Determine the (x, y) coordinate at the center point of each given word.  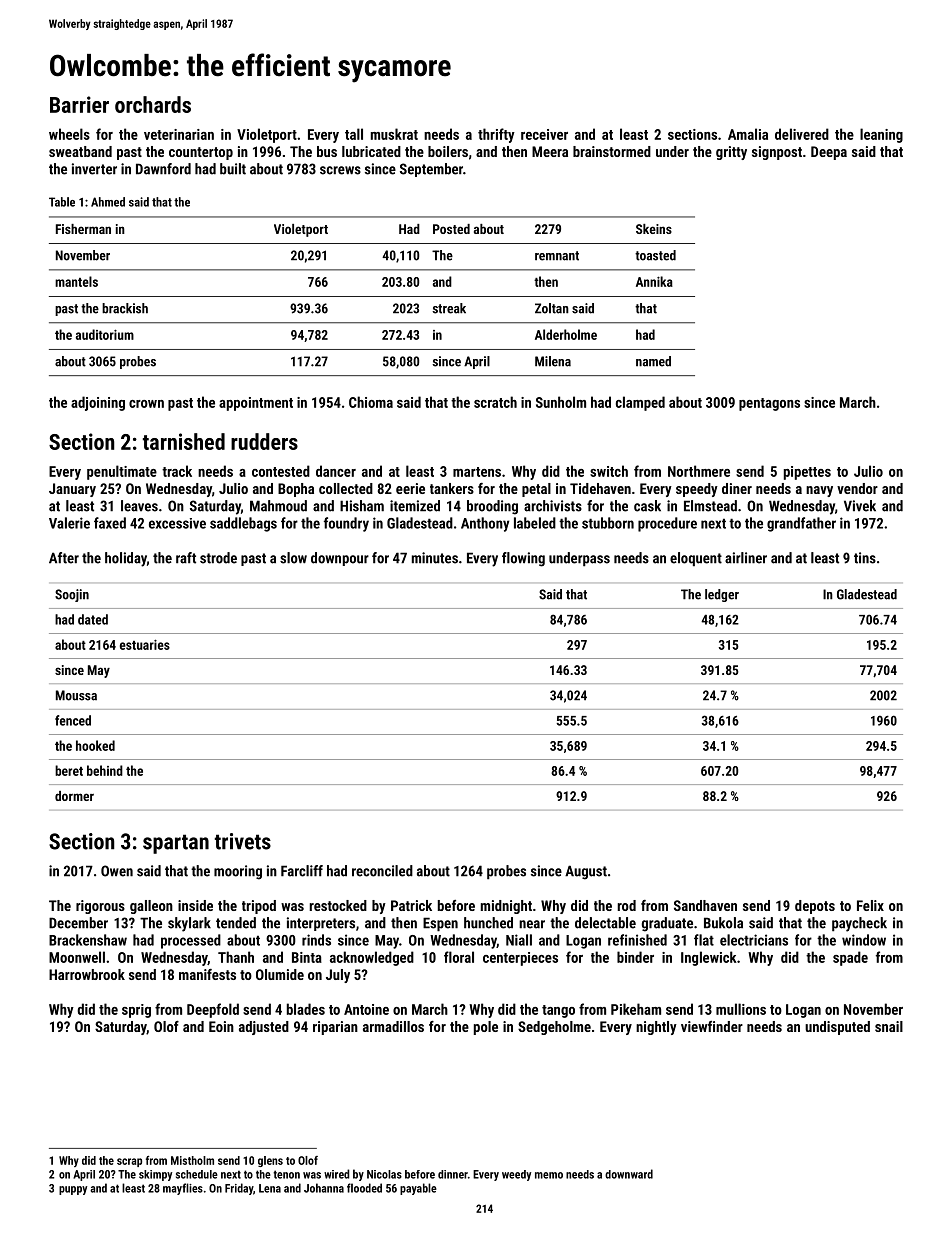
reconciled (382, 871)
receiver (544, 134)
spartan (176, 844)
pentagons (769, 404)
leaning (881, 135)
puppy (73, 1190)
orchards (153, 104)
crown (146, 404)
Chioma (371, 402)
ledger (722, 595)
